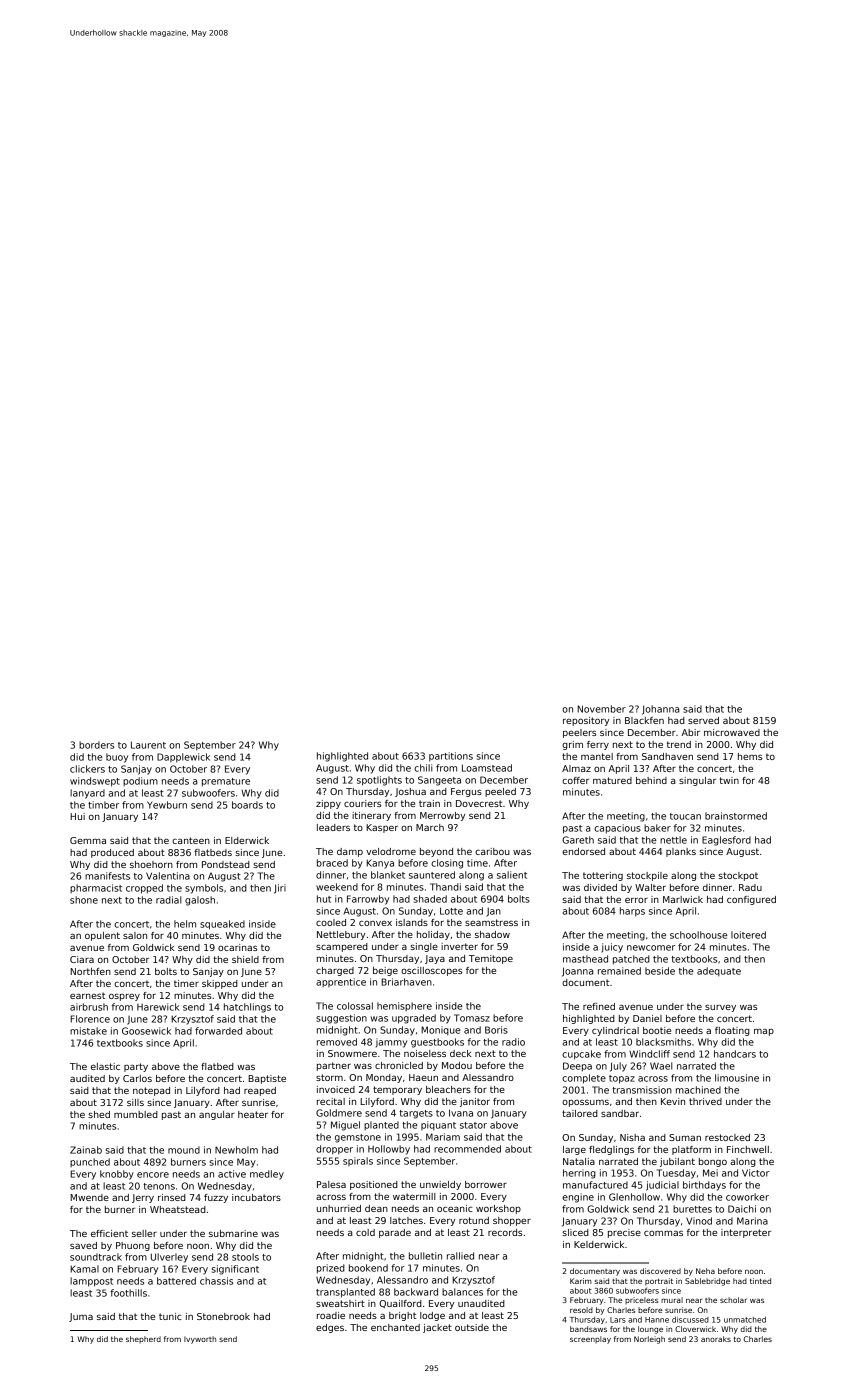  What do you see at coordinates (146, 1031) in the image?
I see `Goosewick` at bounding box center [146, 1031].
